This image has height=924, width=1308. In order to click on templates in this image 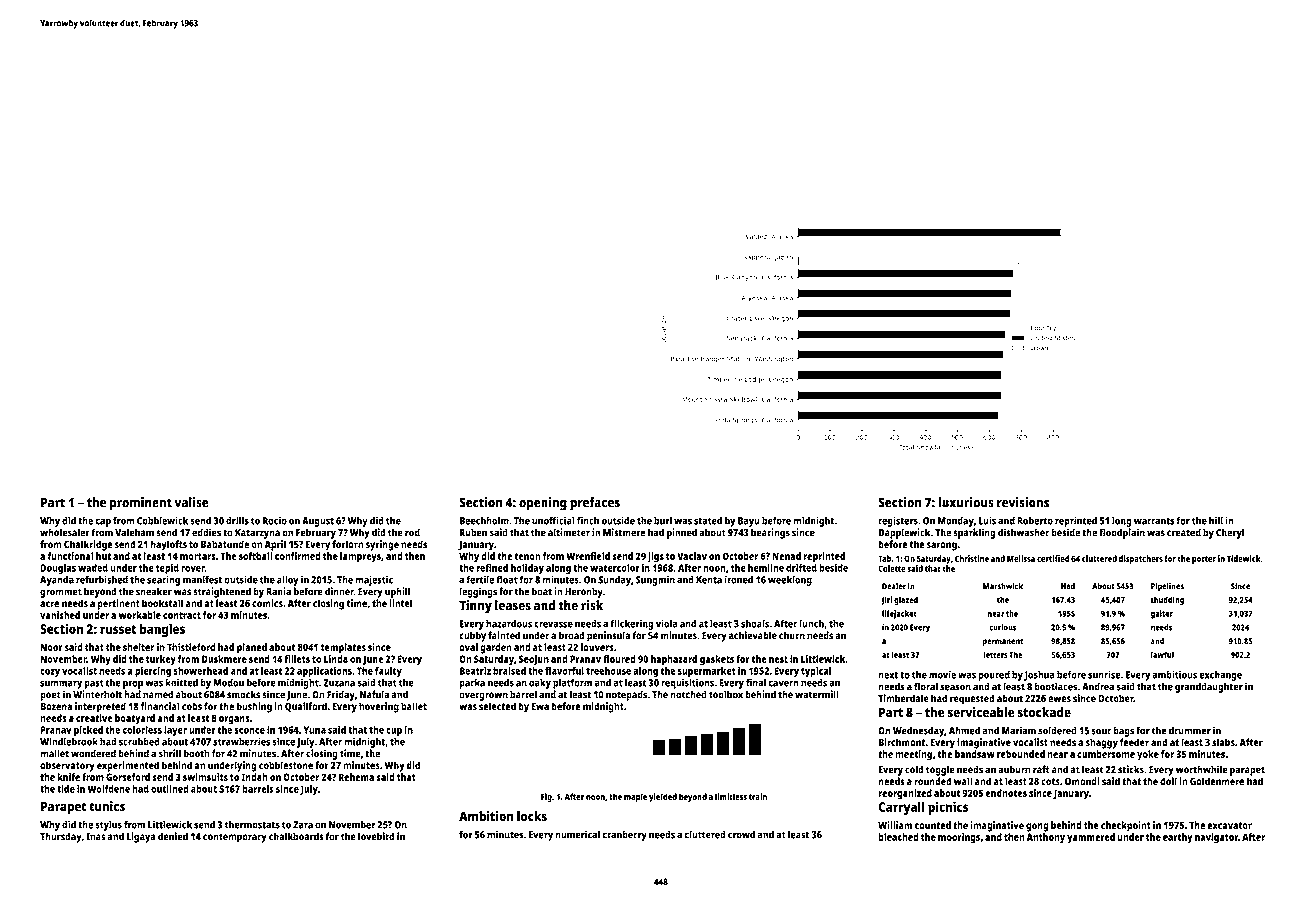, I will do `click(343, 648)`.
